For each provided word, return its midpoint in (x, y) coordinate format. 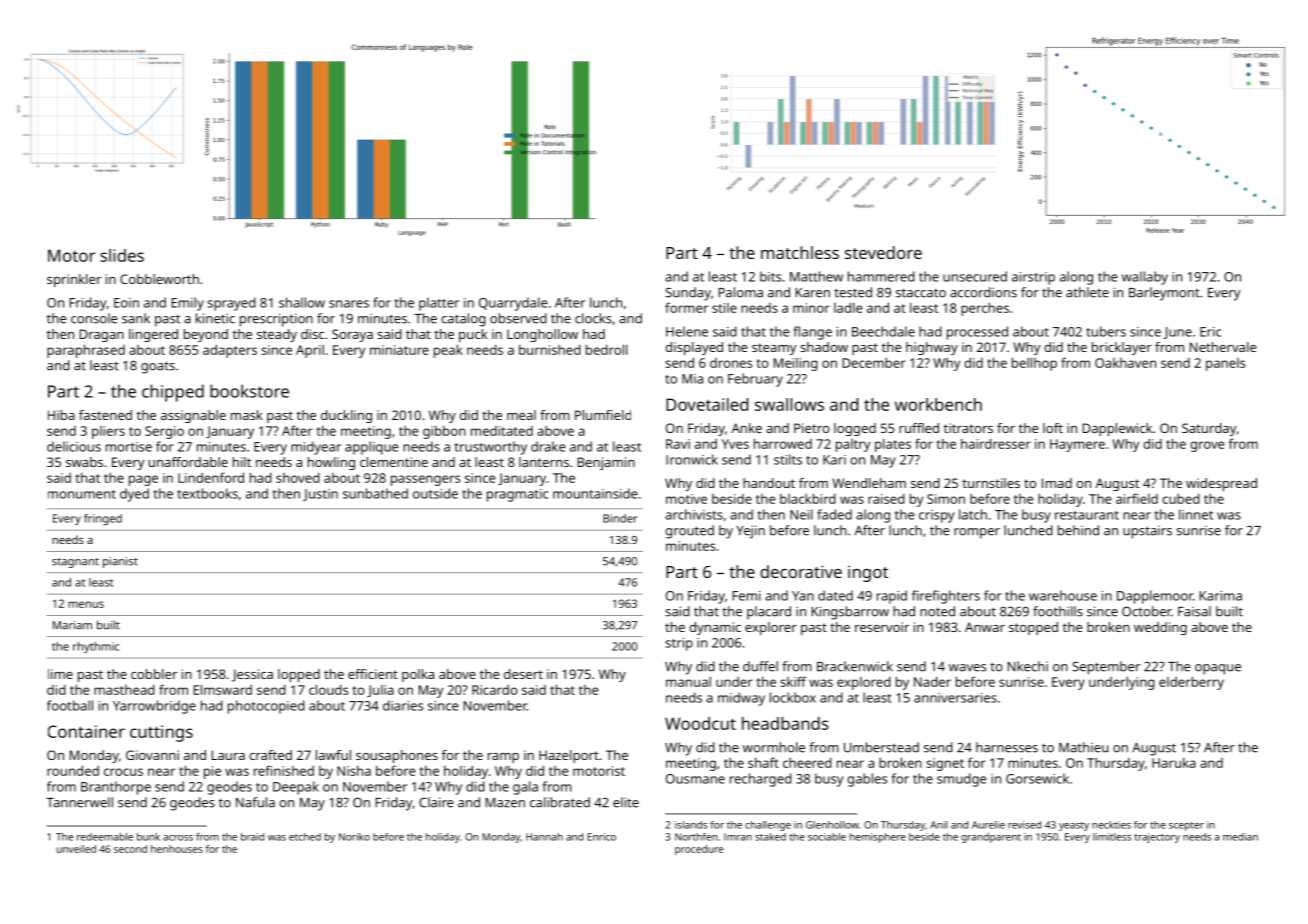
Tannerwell (79, 802)
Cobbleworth (159, 279)
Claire (436, 802)
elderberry (1191, 683)
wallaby (1145, 278)
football (70, 705)
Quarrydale (513, 304)
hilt (242, 462)
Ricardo (494, 690)
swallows (789, 404)
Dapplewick (1117, 429)
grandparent (991, 838)
